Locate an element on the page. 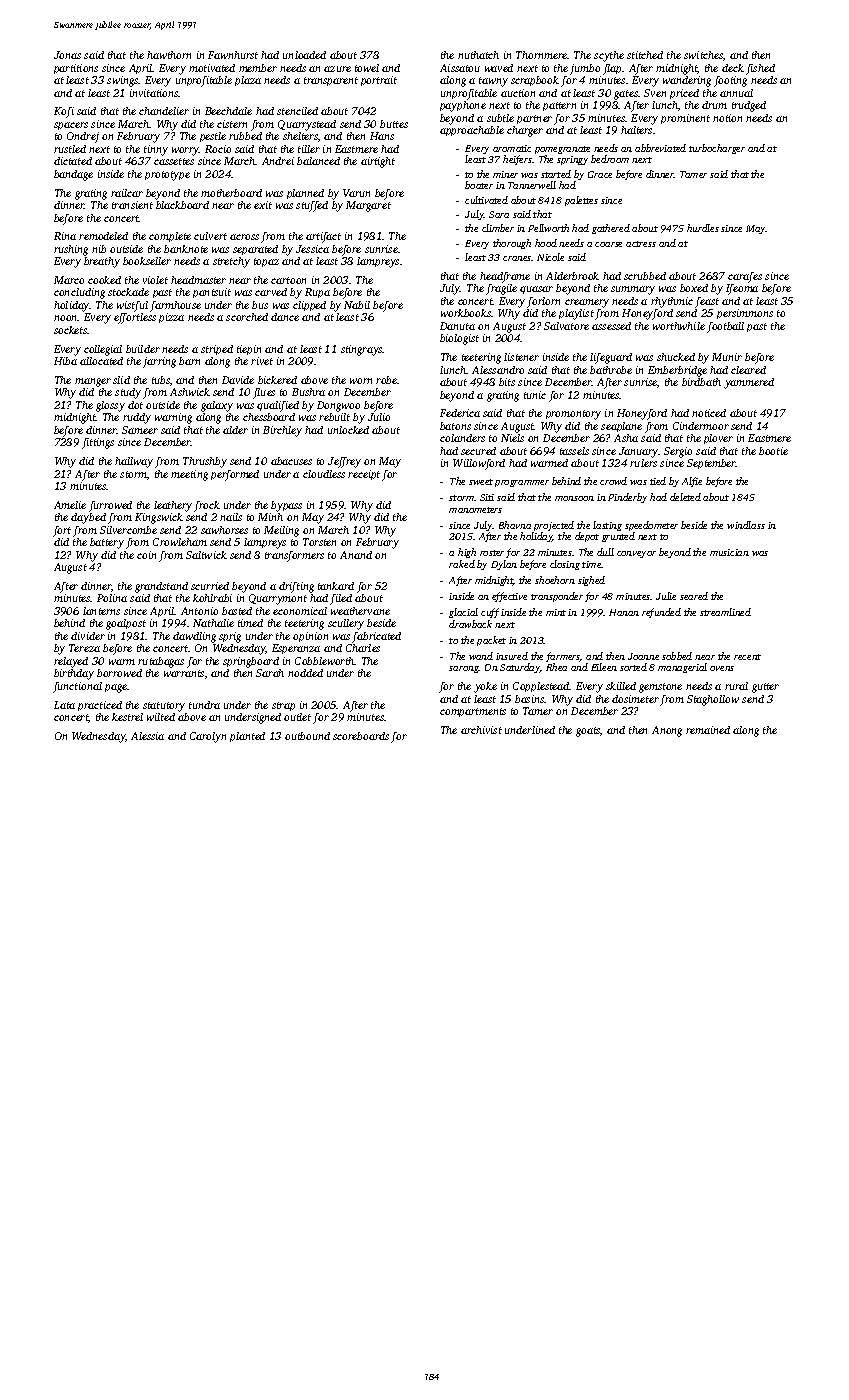 This image has width=849, height=1400. Pinderby is located at coordinates (627, 498).
